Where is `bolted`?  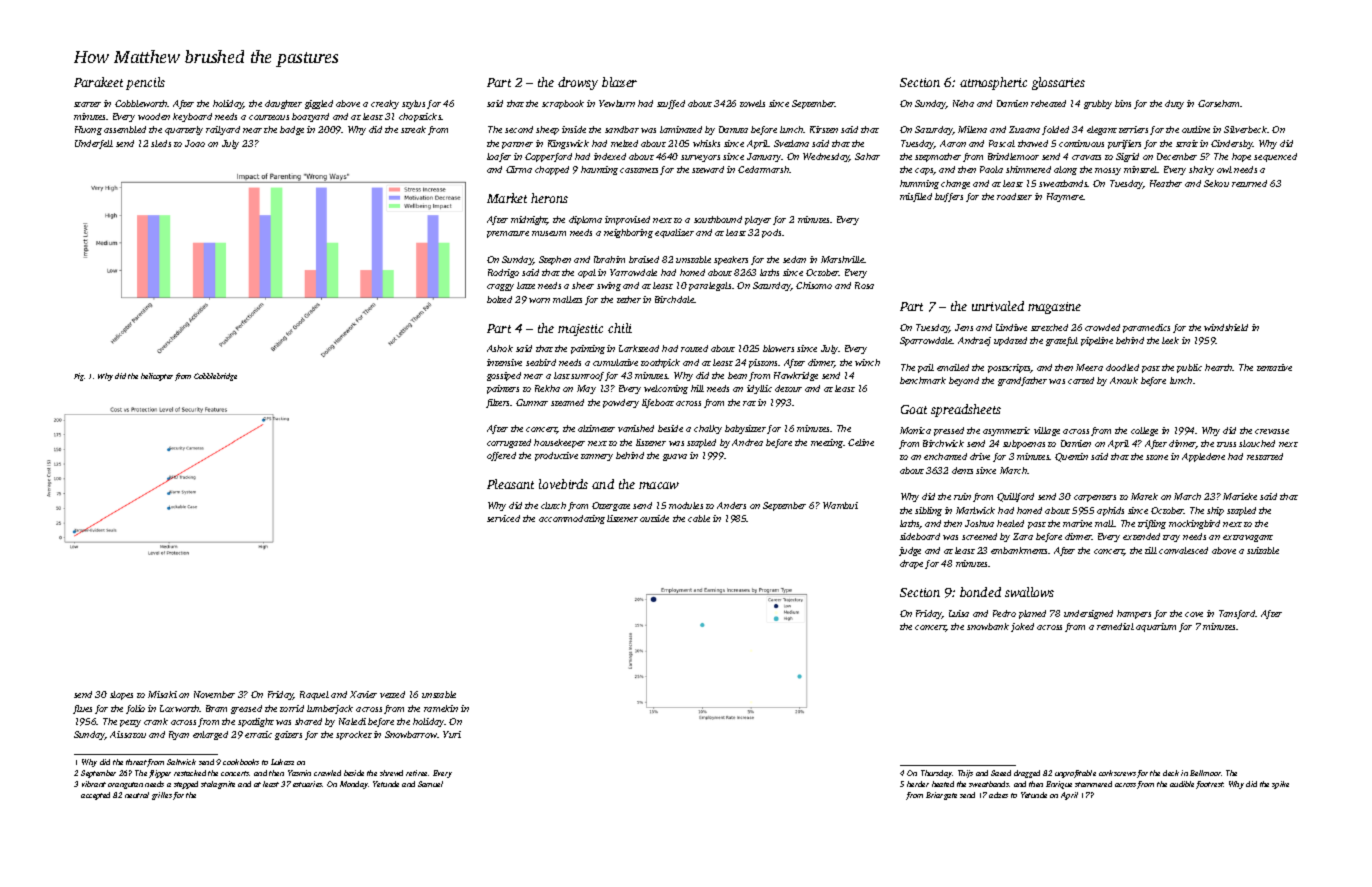
bolted is located at coordinates (499, 299).
